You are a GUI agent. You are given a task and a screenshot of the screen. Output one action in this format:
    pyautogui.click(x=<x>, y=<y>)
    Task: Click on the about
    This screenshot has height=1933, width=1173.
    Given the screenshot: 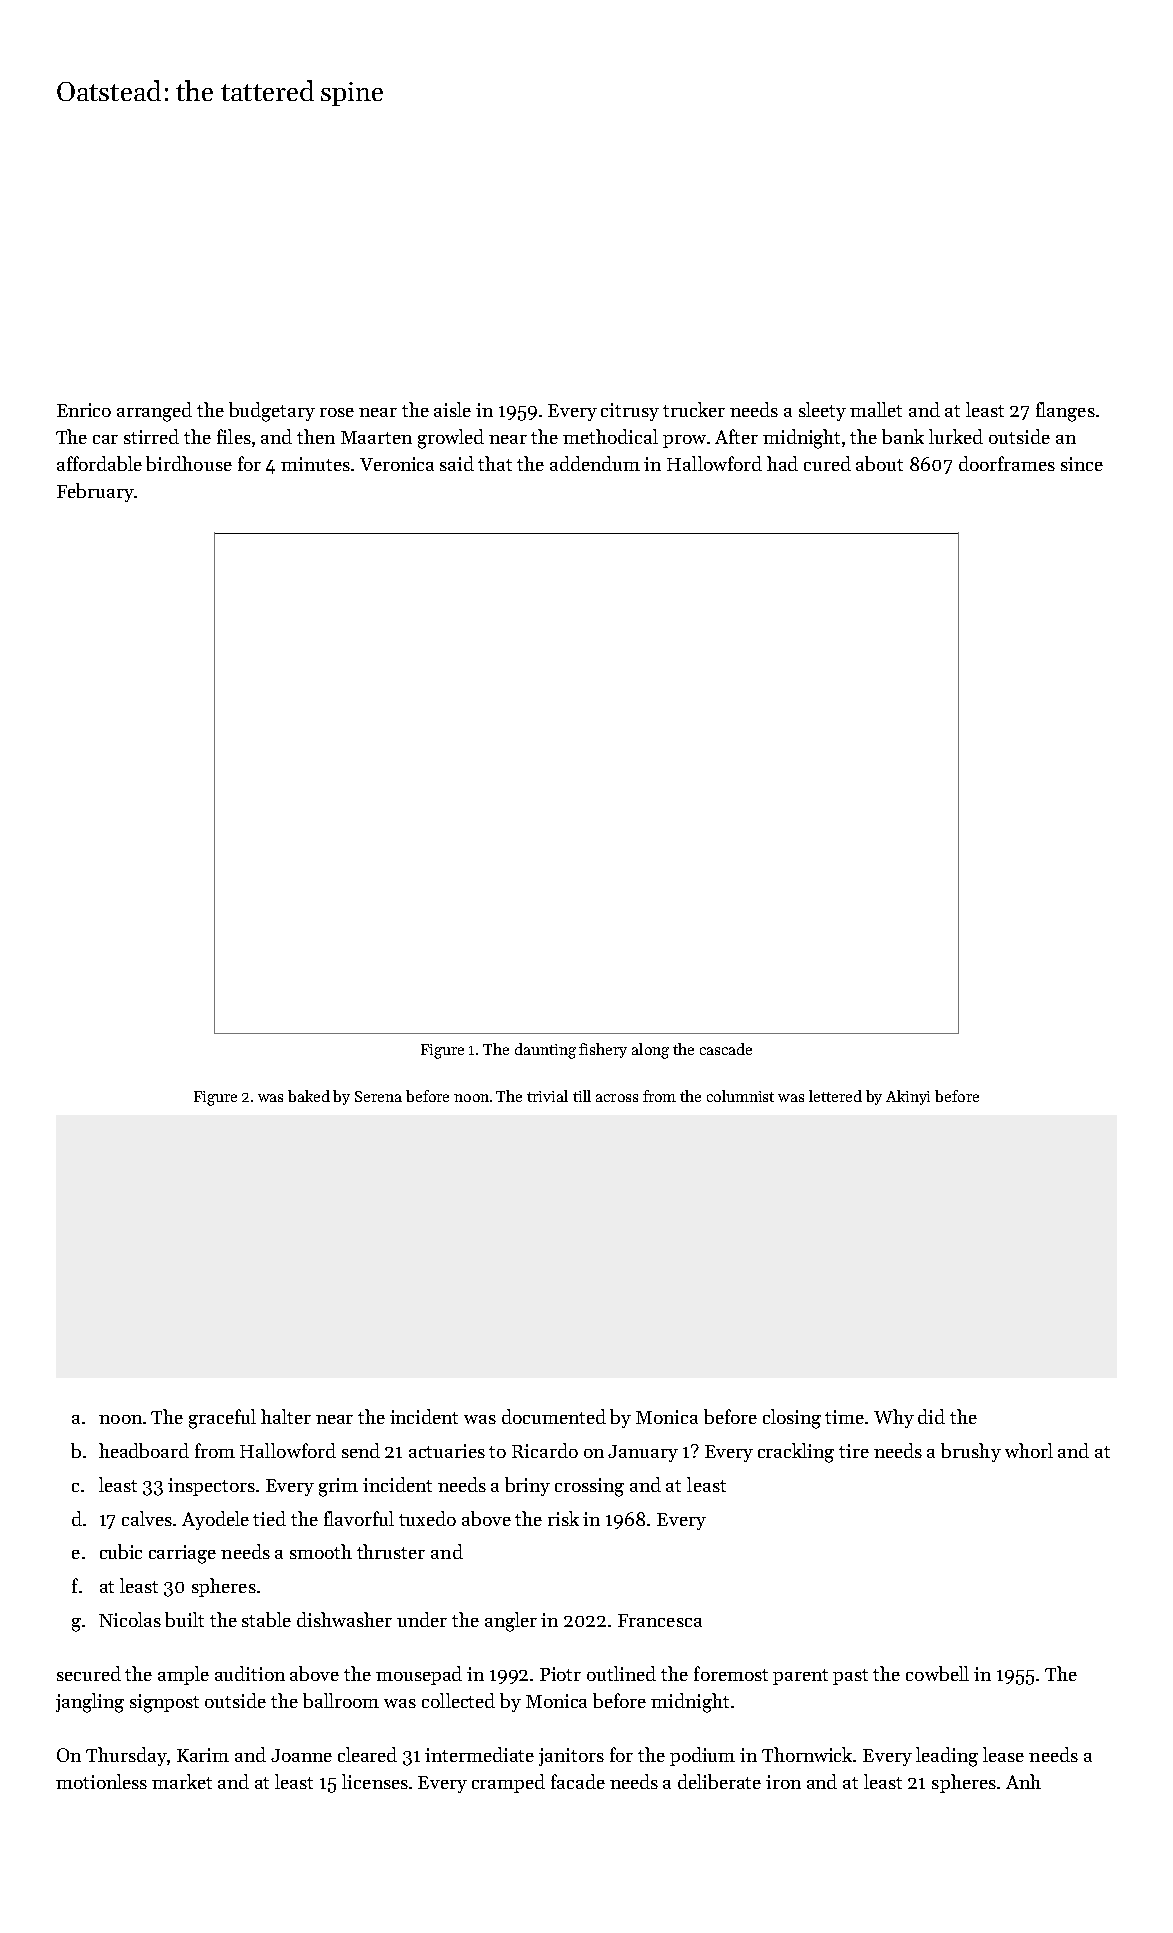 What is the action you would take?
    pyautogui.click(x=879, y=463)
